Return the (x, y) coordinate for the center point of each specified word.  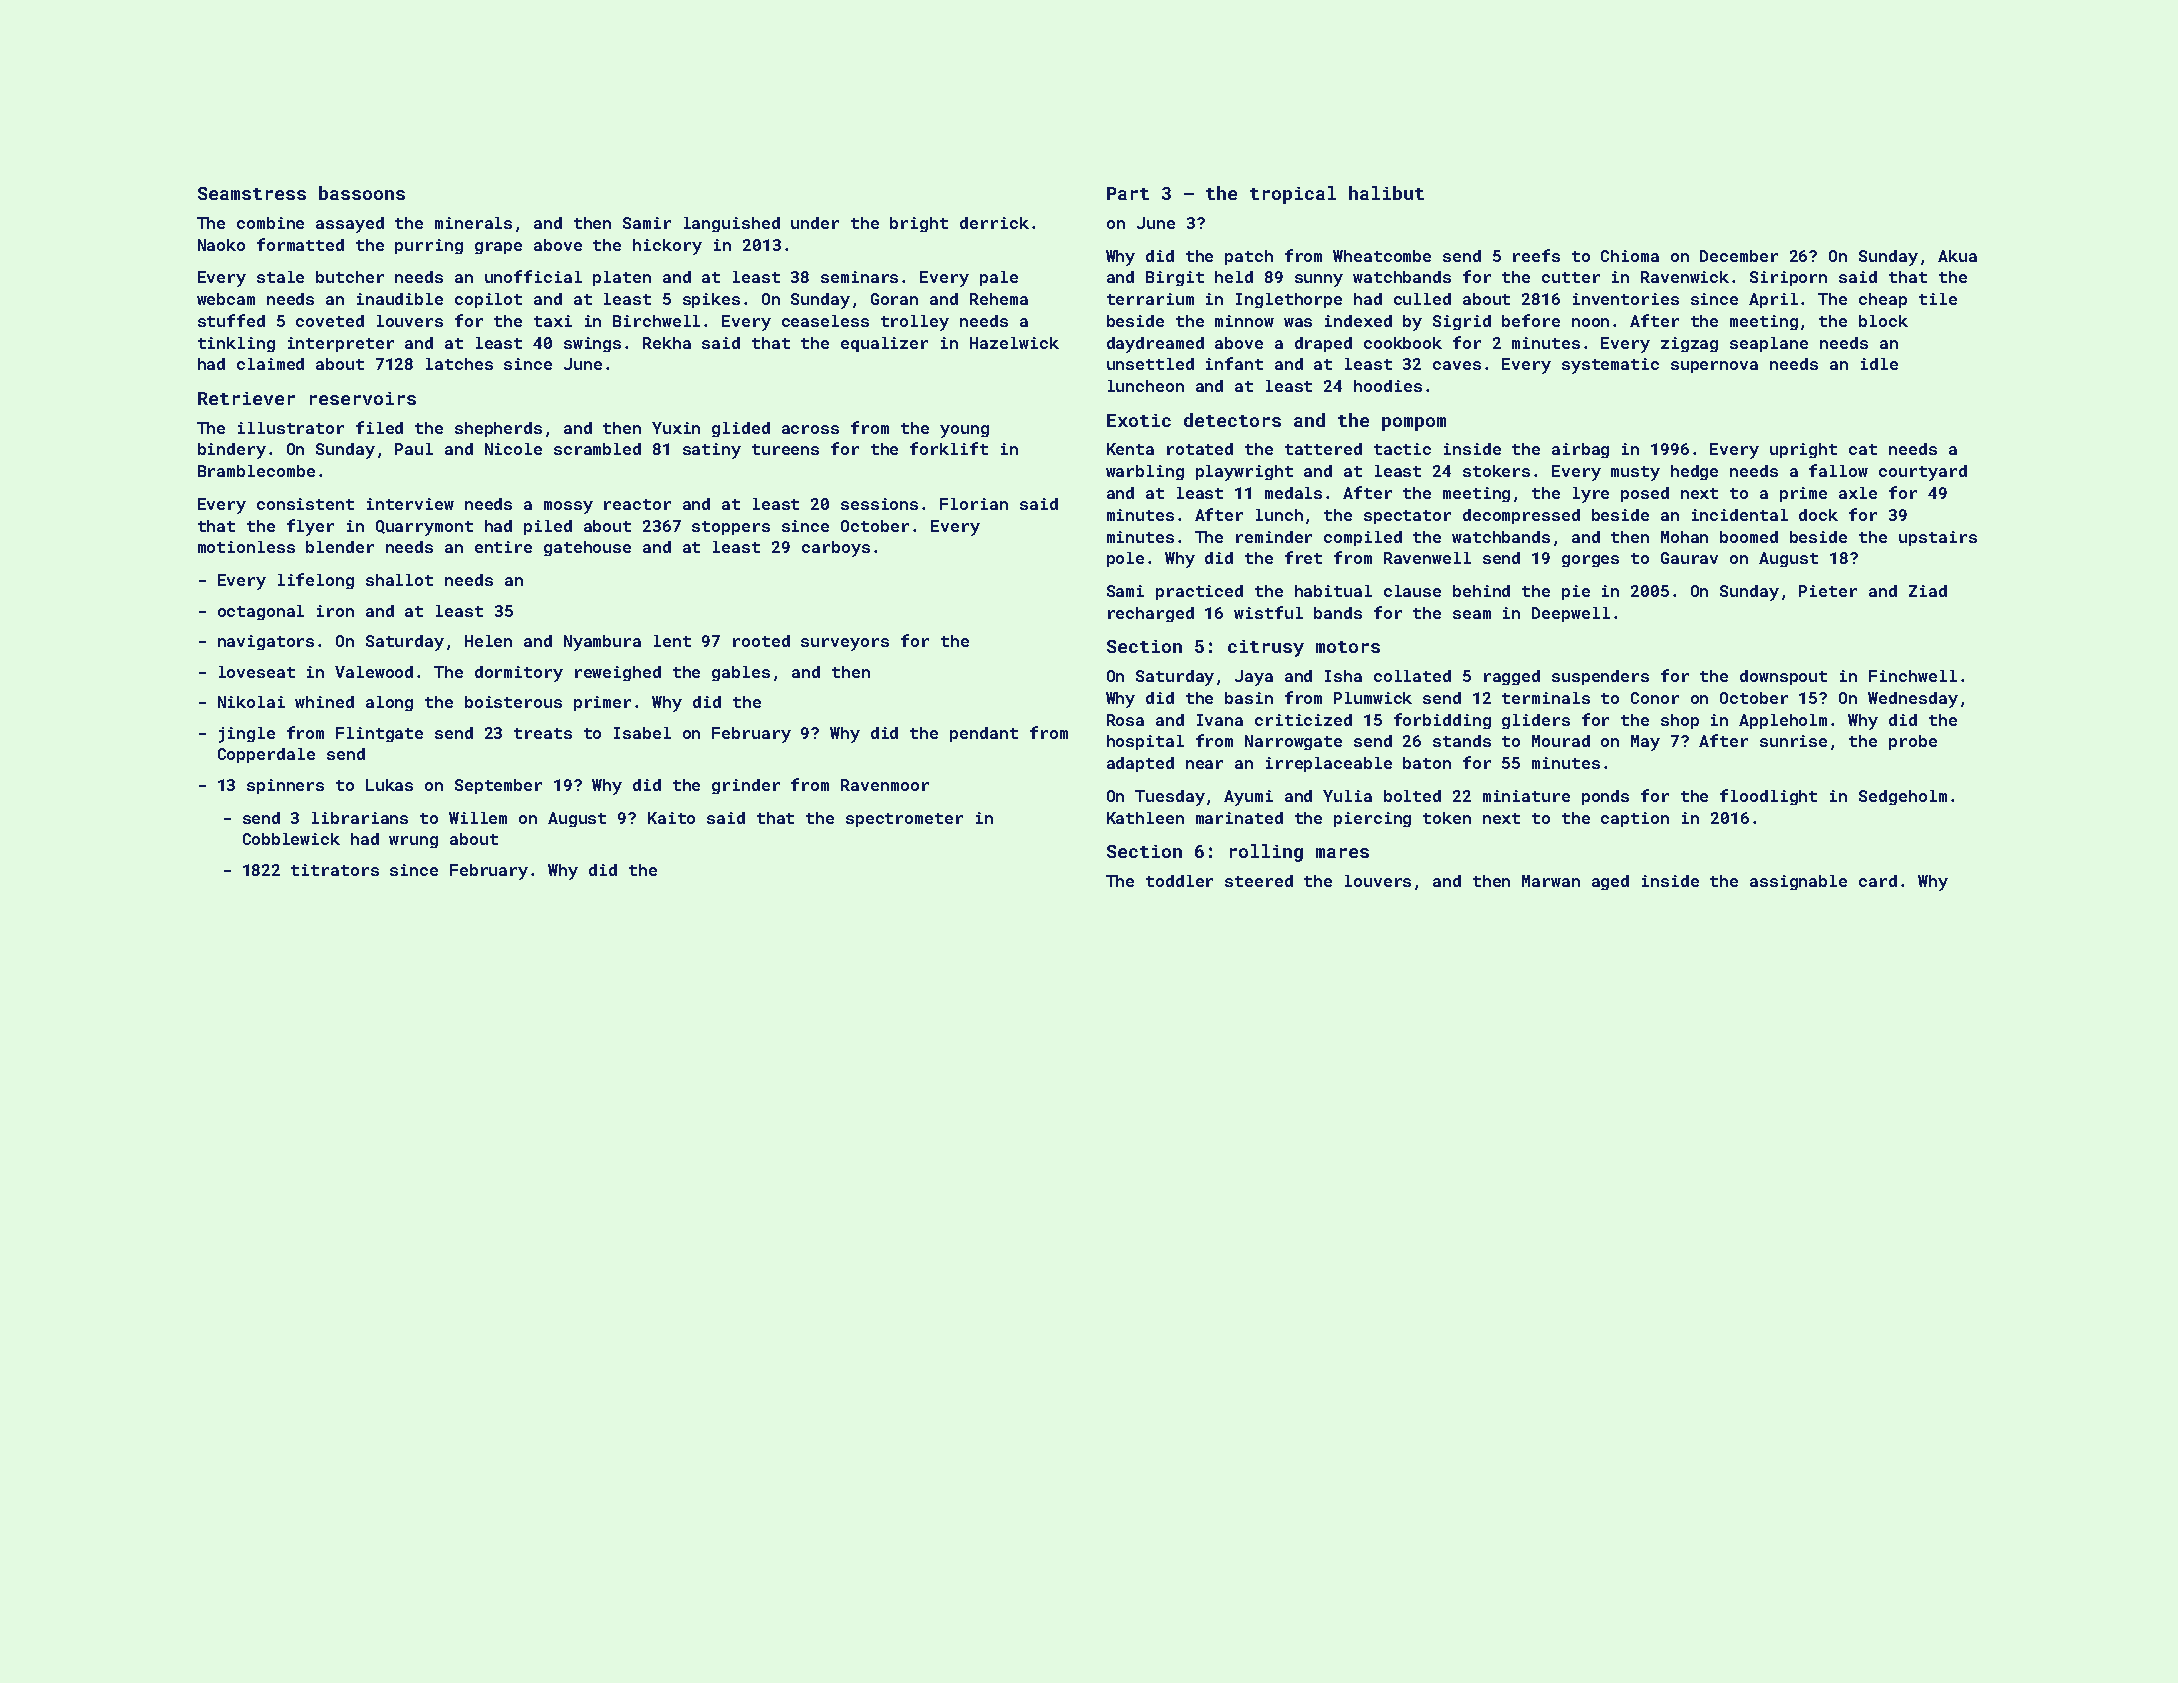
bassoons (362, 193)
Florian (974, 504)
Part (1128, 193)
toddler (1179, 881)
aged (1610, 882)
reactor (637, 504)
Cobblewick (291, 839)
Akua (1957, 256)
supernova (1714, 367)
